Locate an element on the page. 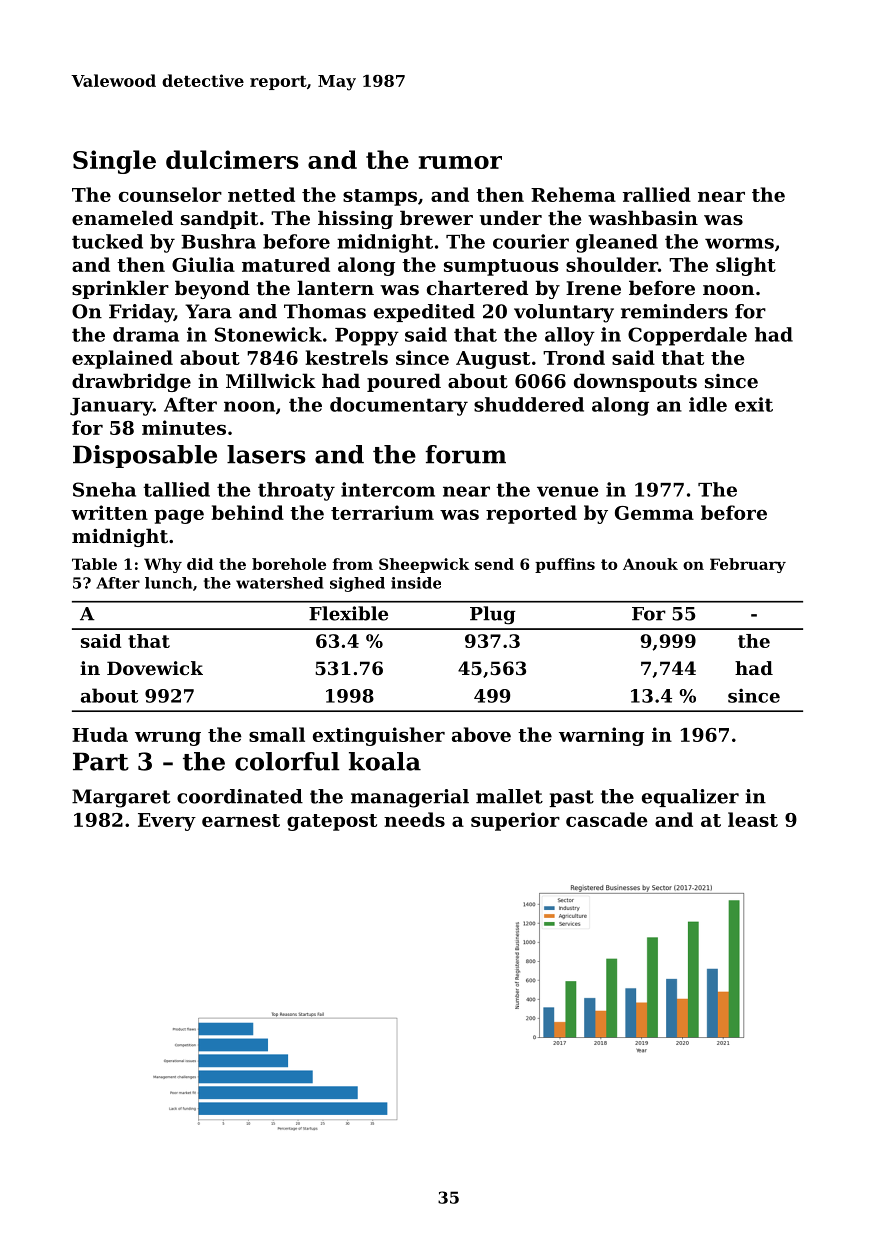 This page has height=1242, width=875. Gemma is located at coordinates (654, 513).
